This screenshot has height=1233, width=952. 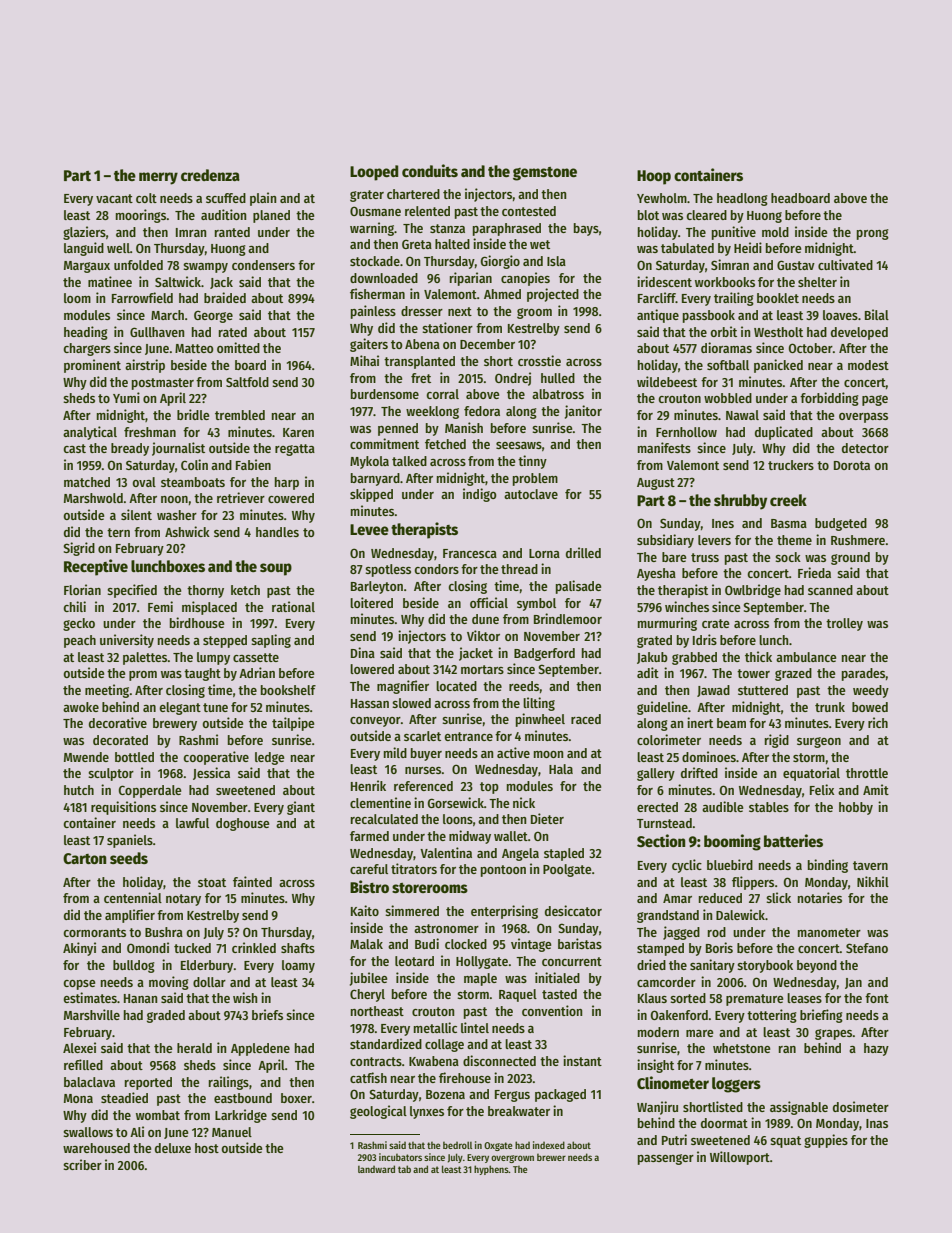 What do you see at coordinates (754, 1000) in the screenshot?
I see `premature` at bounding box center [754, 1000].
